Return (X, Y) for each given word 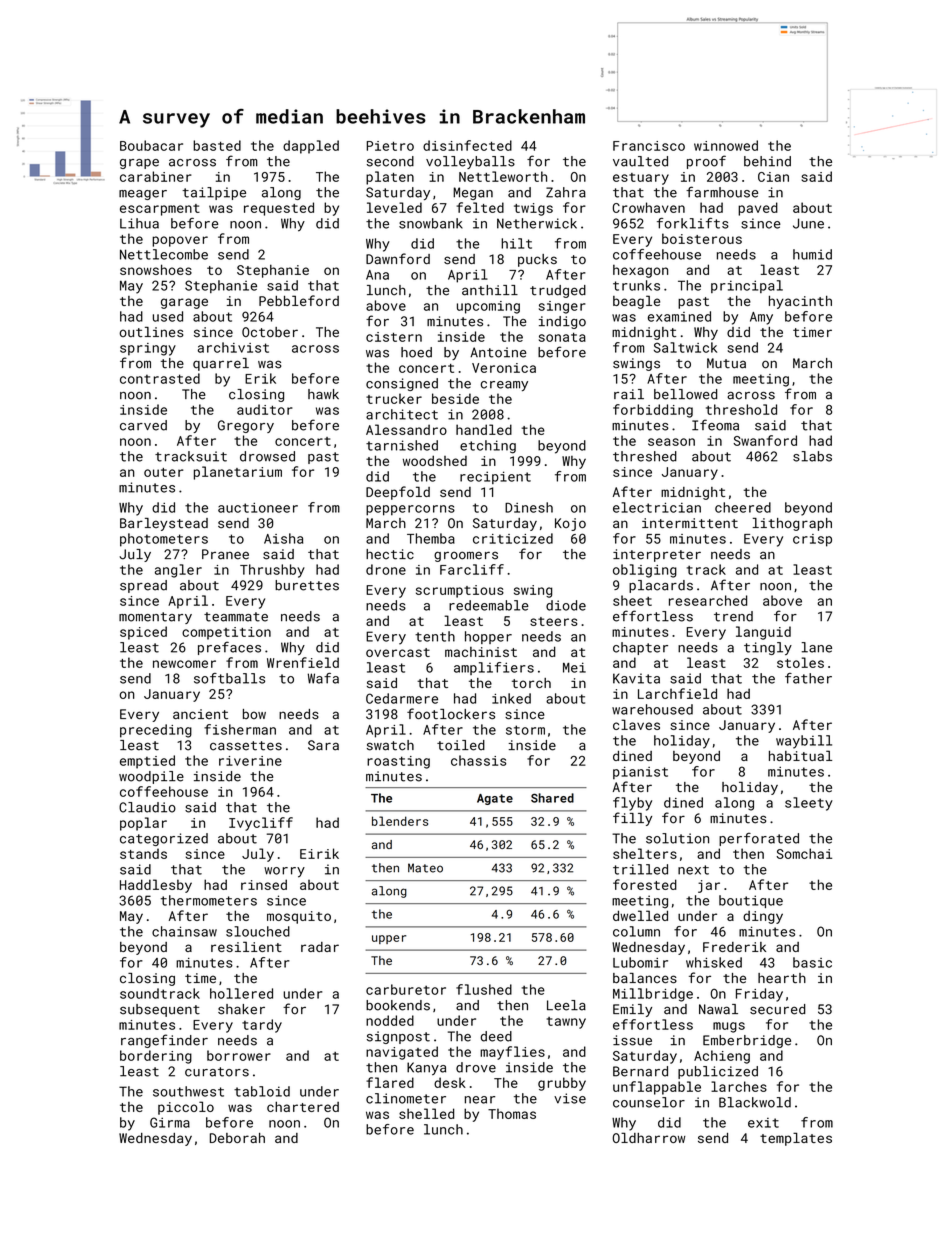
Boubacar (151, 145)
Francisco (649, 146)
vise (570, 1098)
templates (796, 1139)
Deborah (237, 1138)
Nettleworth (503, 176)
